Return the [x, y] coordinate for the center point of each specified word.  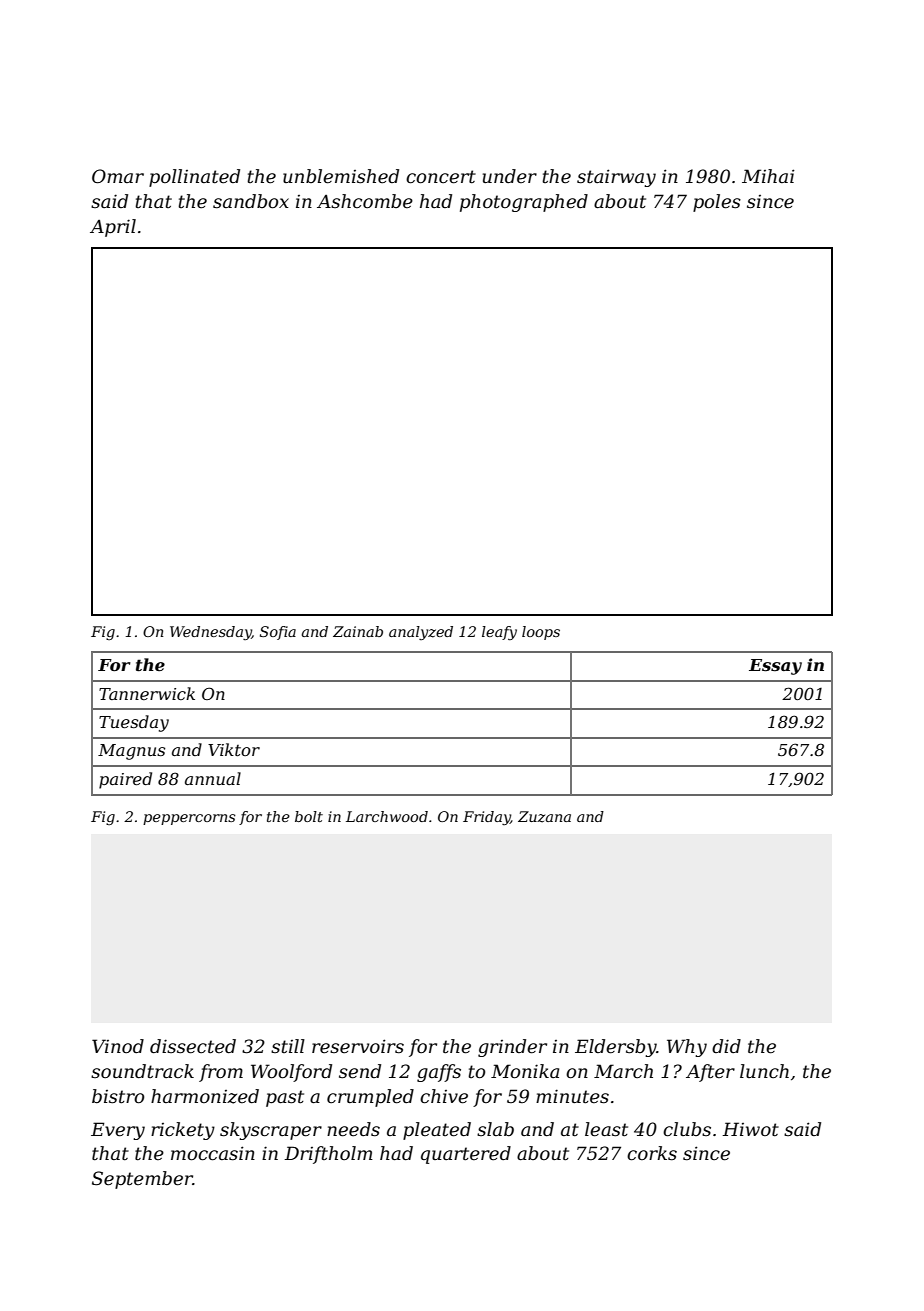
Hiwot [750, 1129]
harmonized [205, 1096]
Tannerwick [147, 693]
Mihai [768, 176]
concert [441, 177]
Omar [118, 176]
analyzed [421, 633]
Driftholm [328, 1155]
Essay [775, 667]
